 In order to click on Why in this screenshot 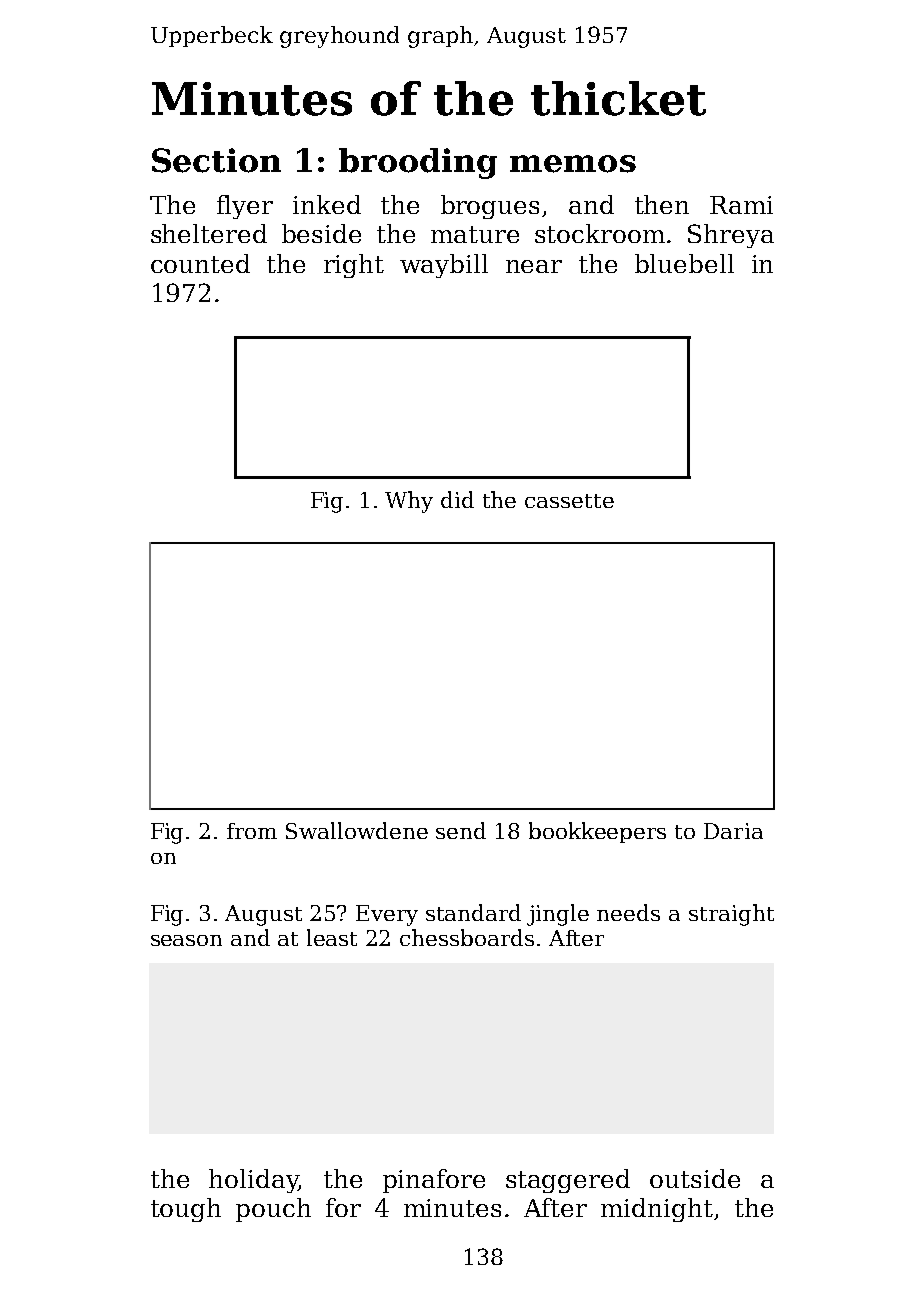, I will do `click(409, 502)`.
